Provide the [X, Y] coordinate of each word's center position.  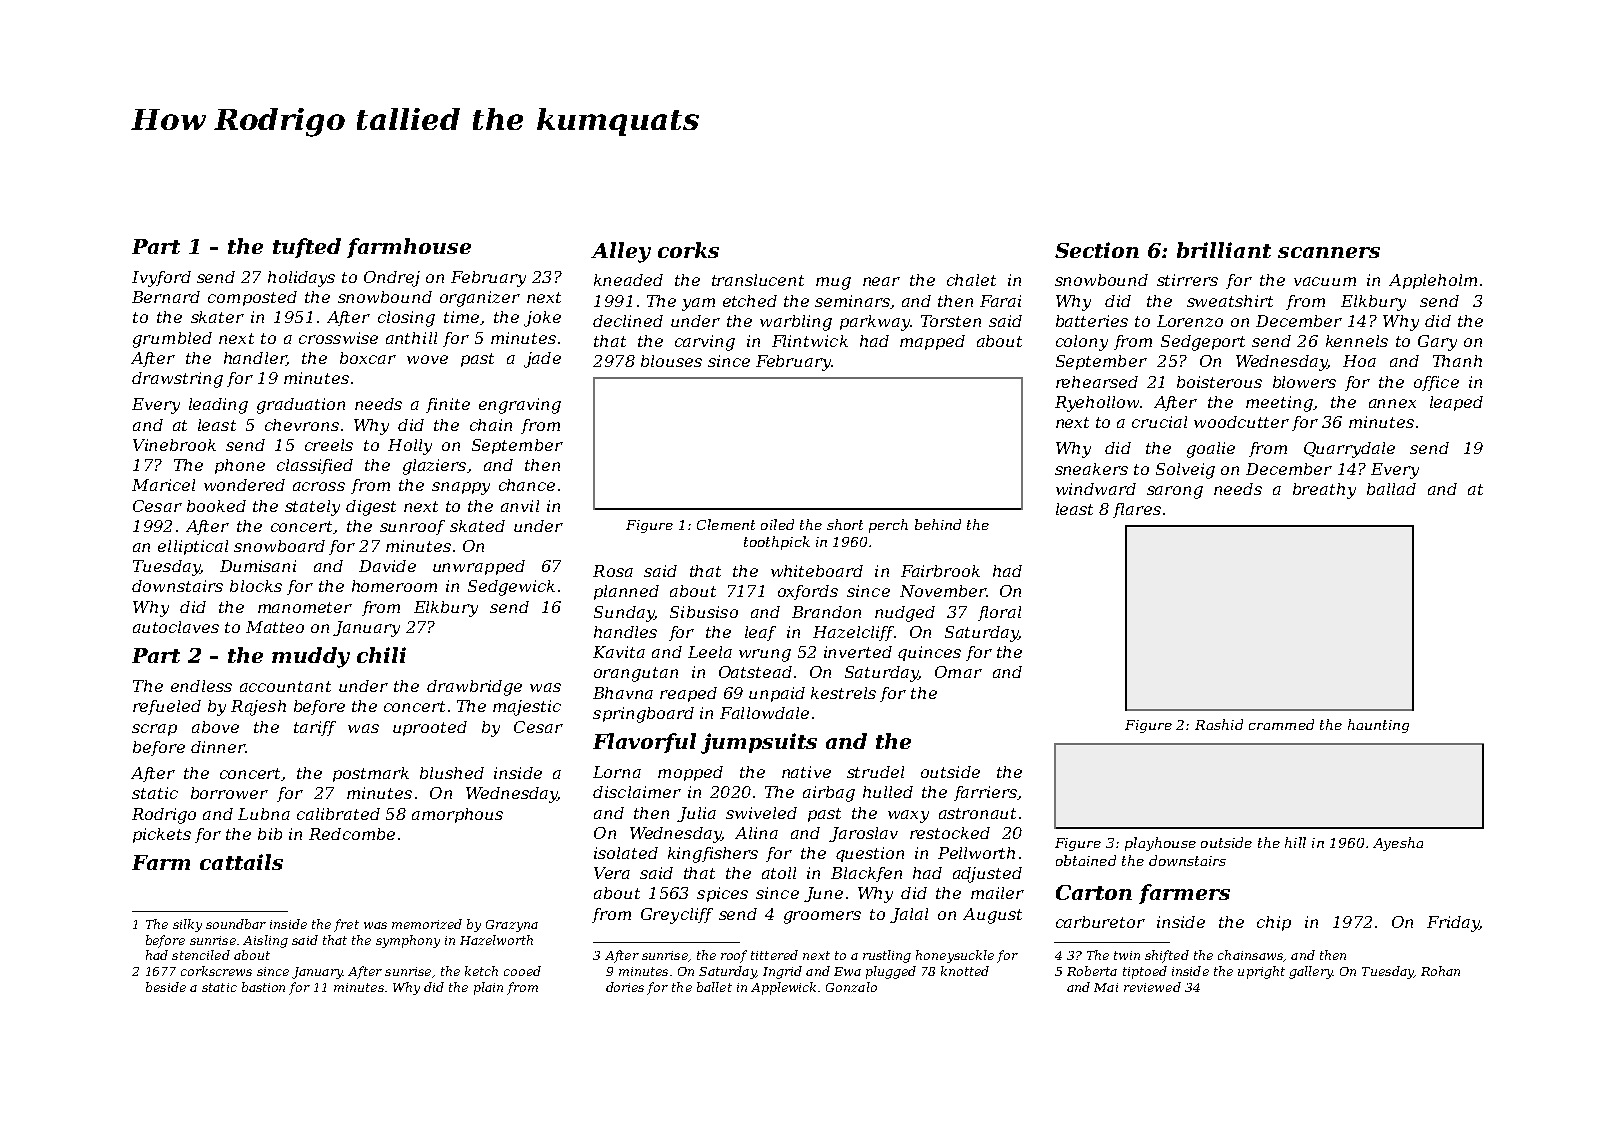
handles [625, 632]
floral [999, 613]
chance [527, 485]
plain [488, 988]
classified [315, 466]
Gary [1437, 343]
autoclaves [176, 627]
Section [1097, 250]
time [461, 317]
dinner [218, 747]
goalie [1211, 450]
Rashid [1219, 724]
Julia [696, 814]
